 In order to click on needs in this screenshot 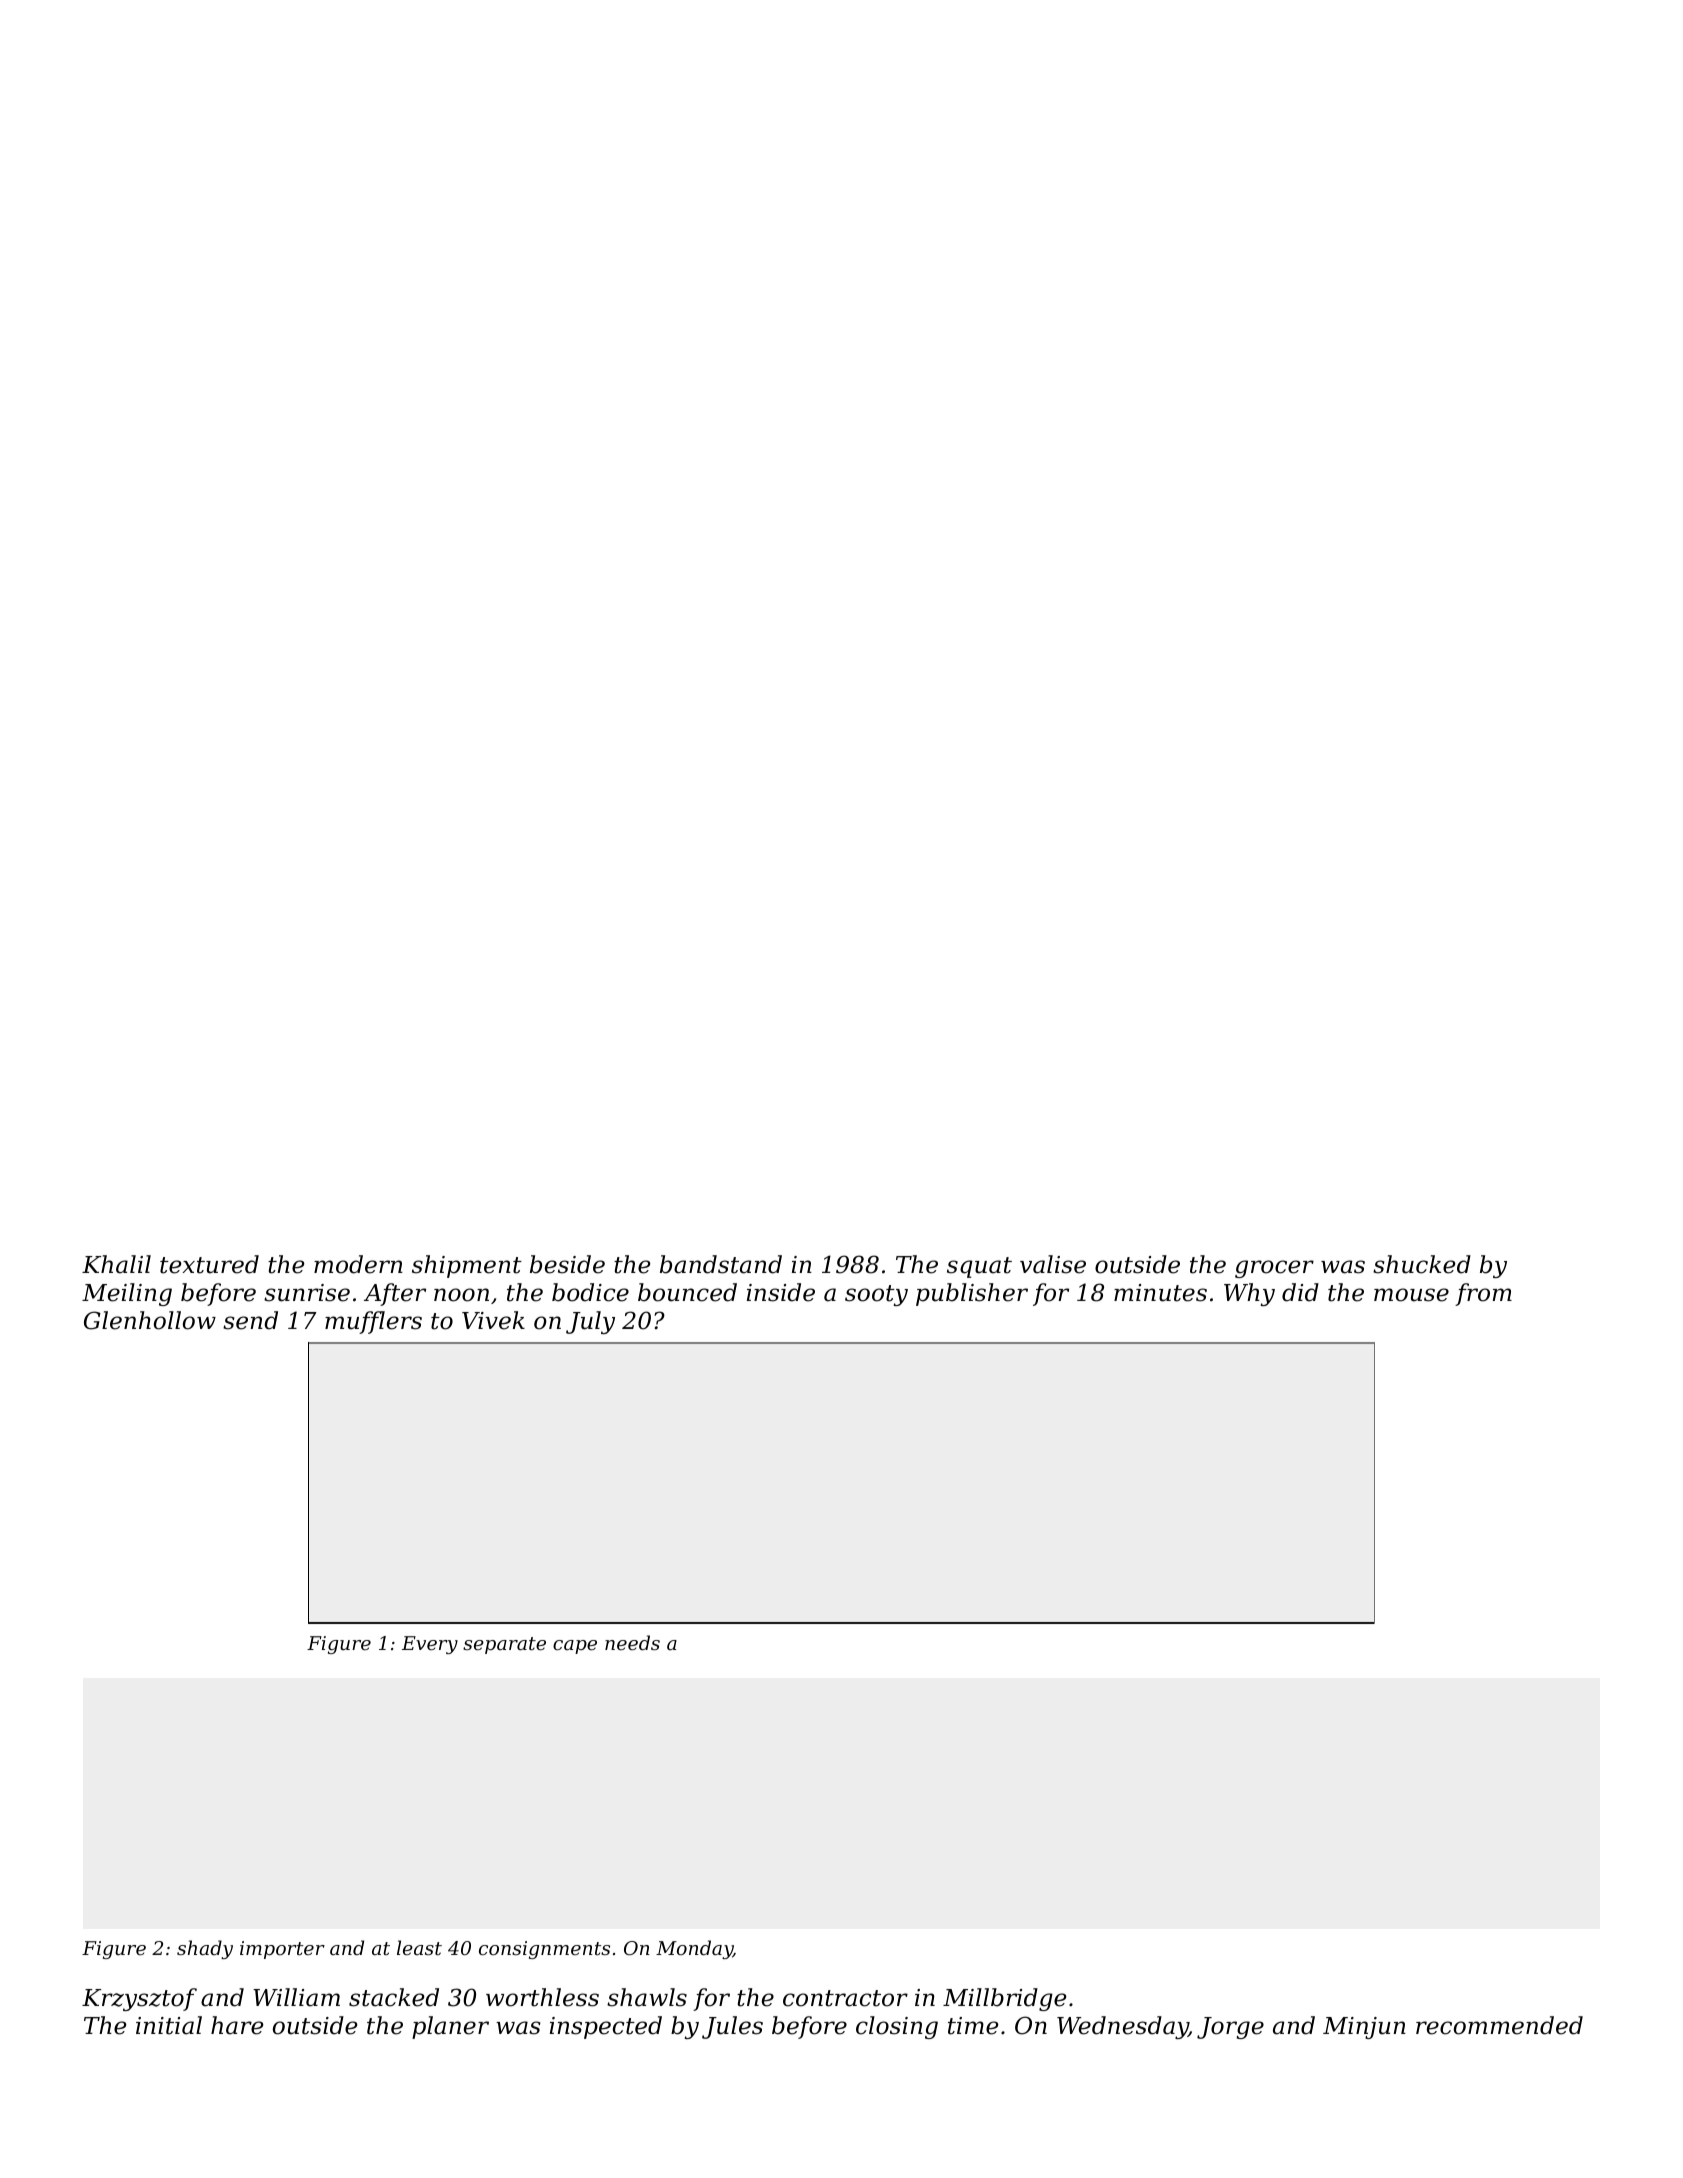, I will do `click(632, 1642)`.
